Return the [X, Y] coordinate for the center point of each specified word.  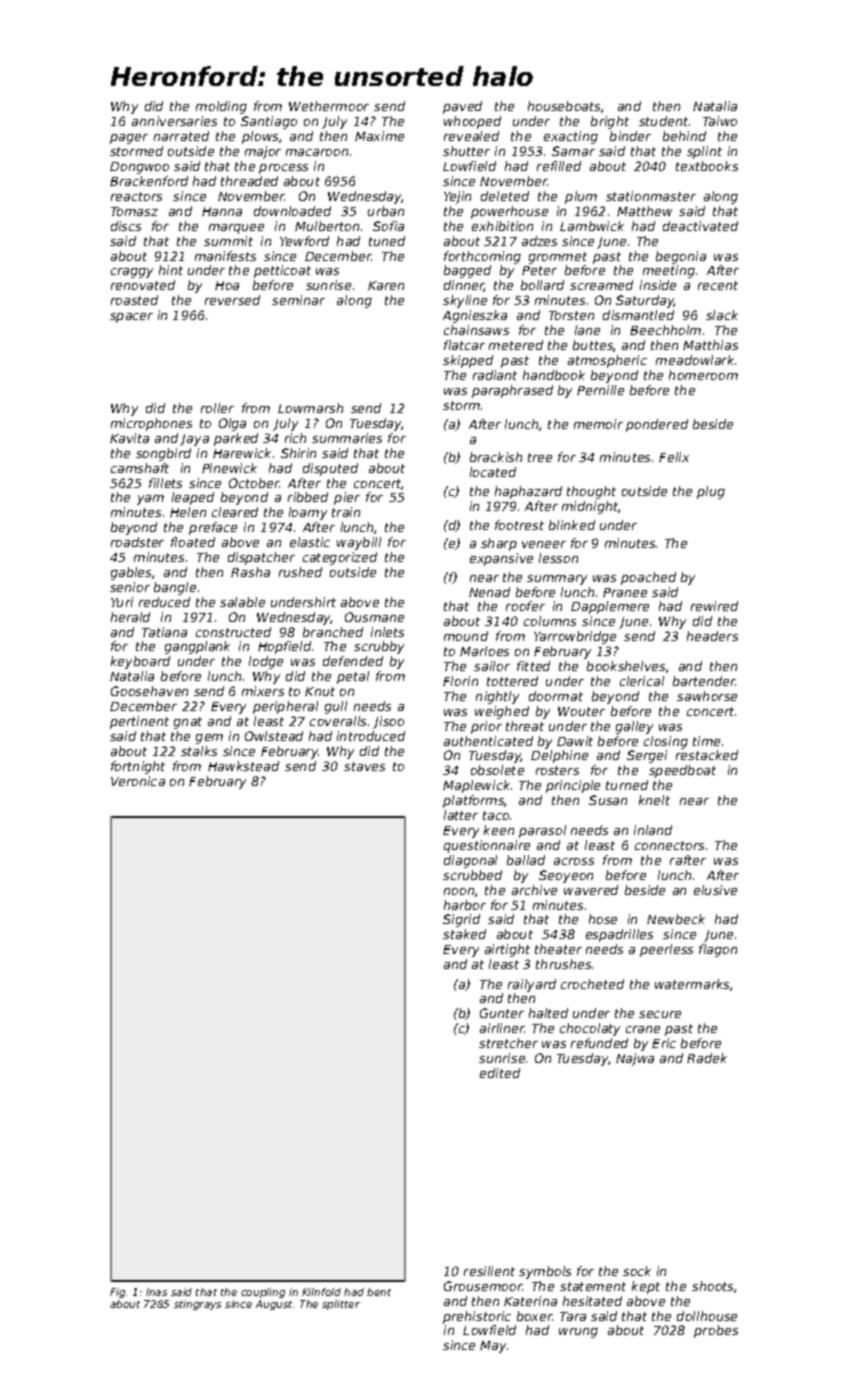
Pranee [625, 592]
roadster [137, 542]
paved [462, 107]
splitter [341, 1305]
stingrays [197, 1305]
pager [129, 139]
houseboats [564, 106]
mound [466, 636]
